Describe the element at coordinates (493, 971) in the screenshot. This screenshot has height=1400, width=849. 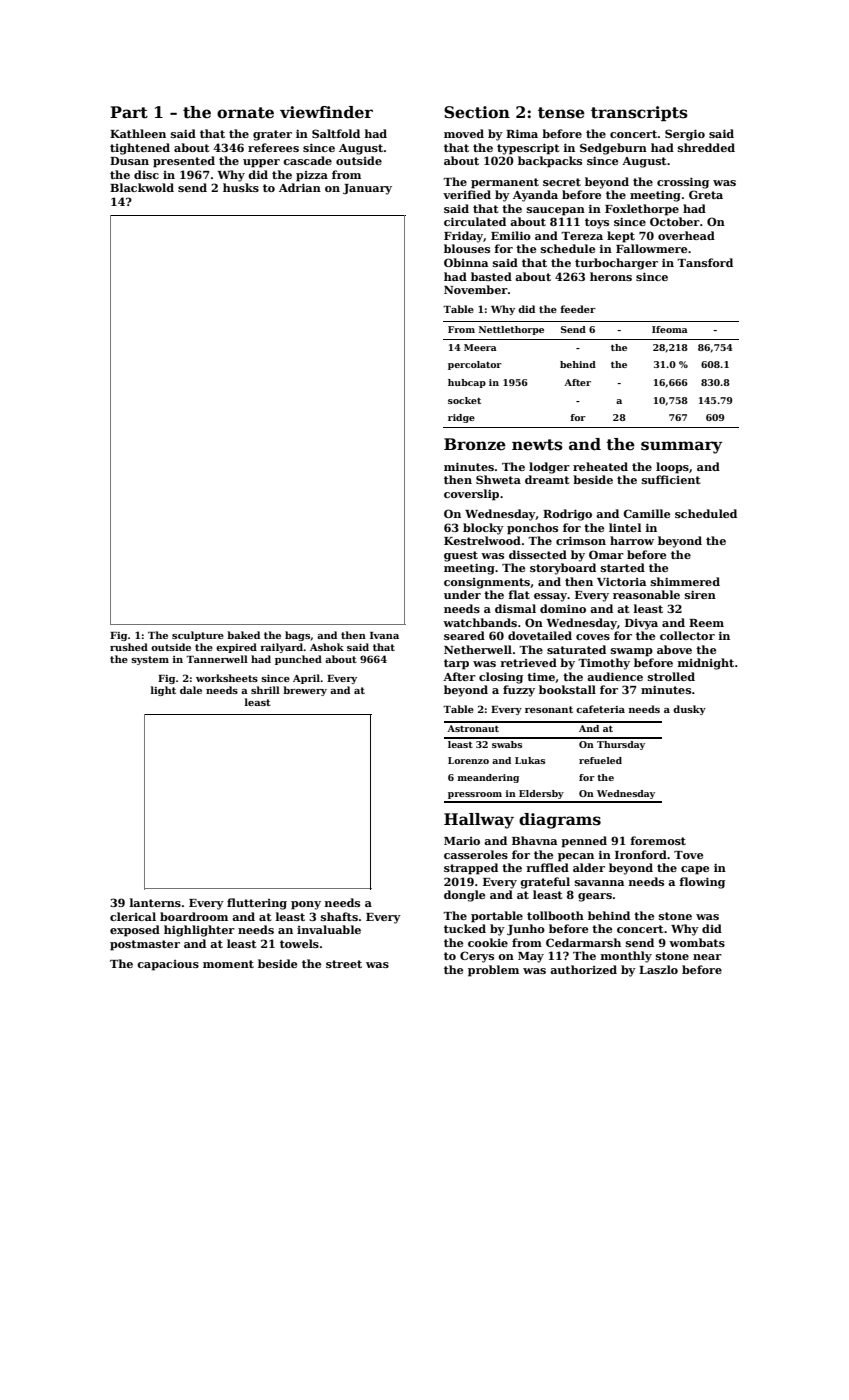
I see `problem` at that location.
